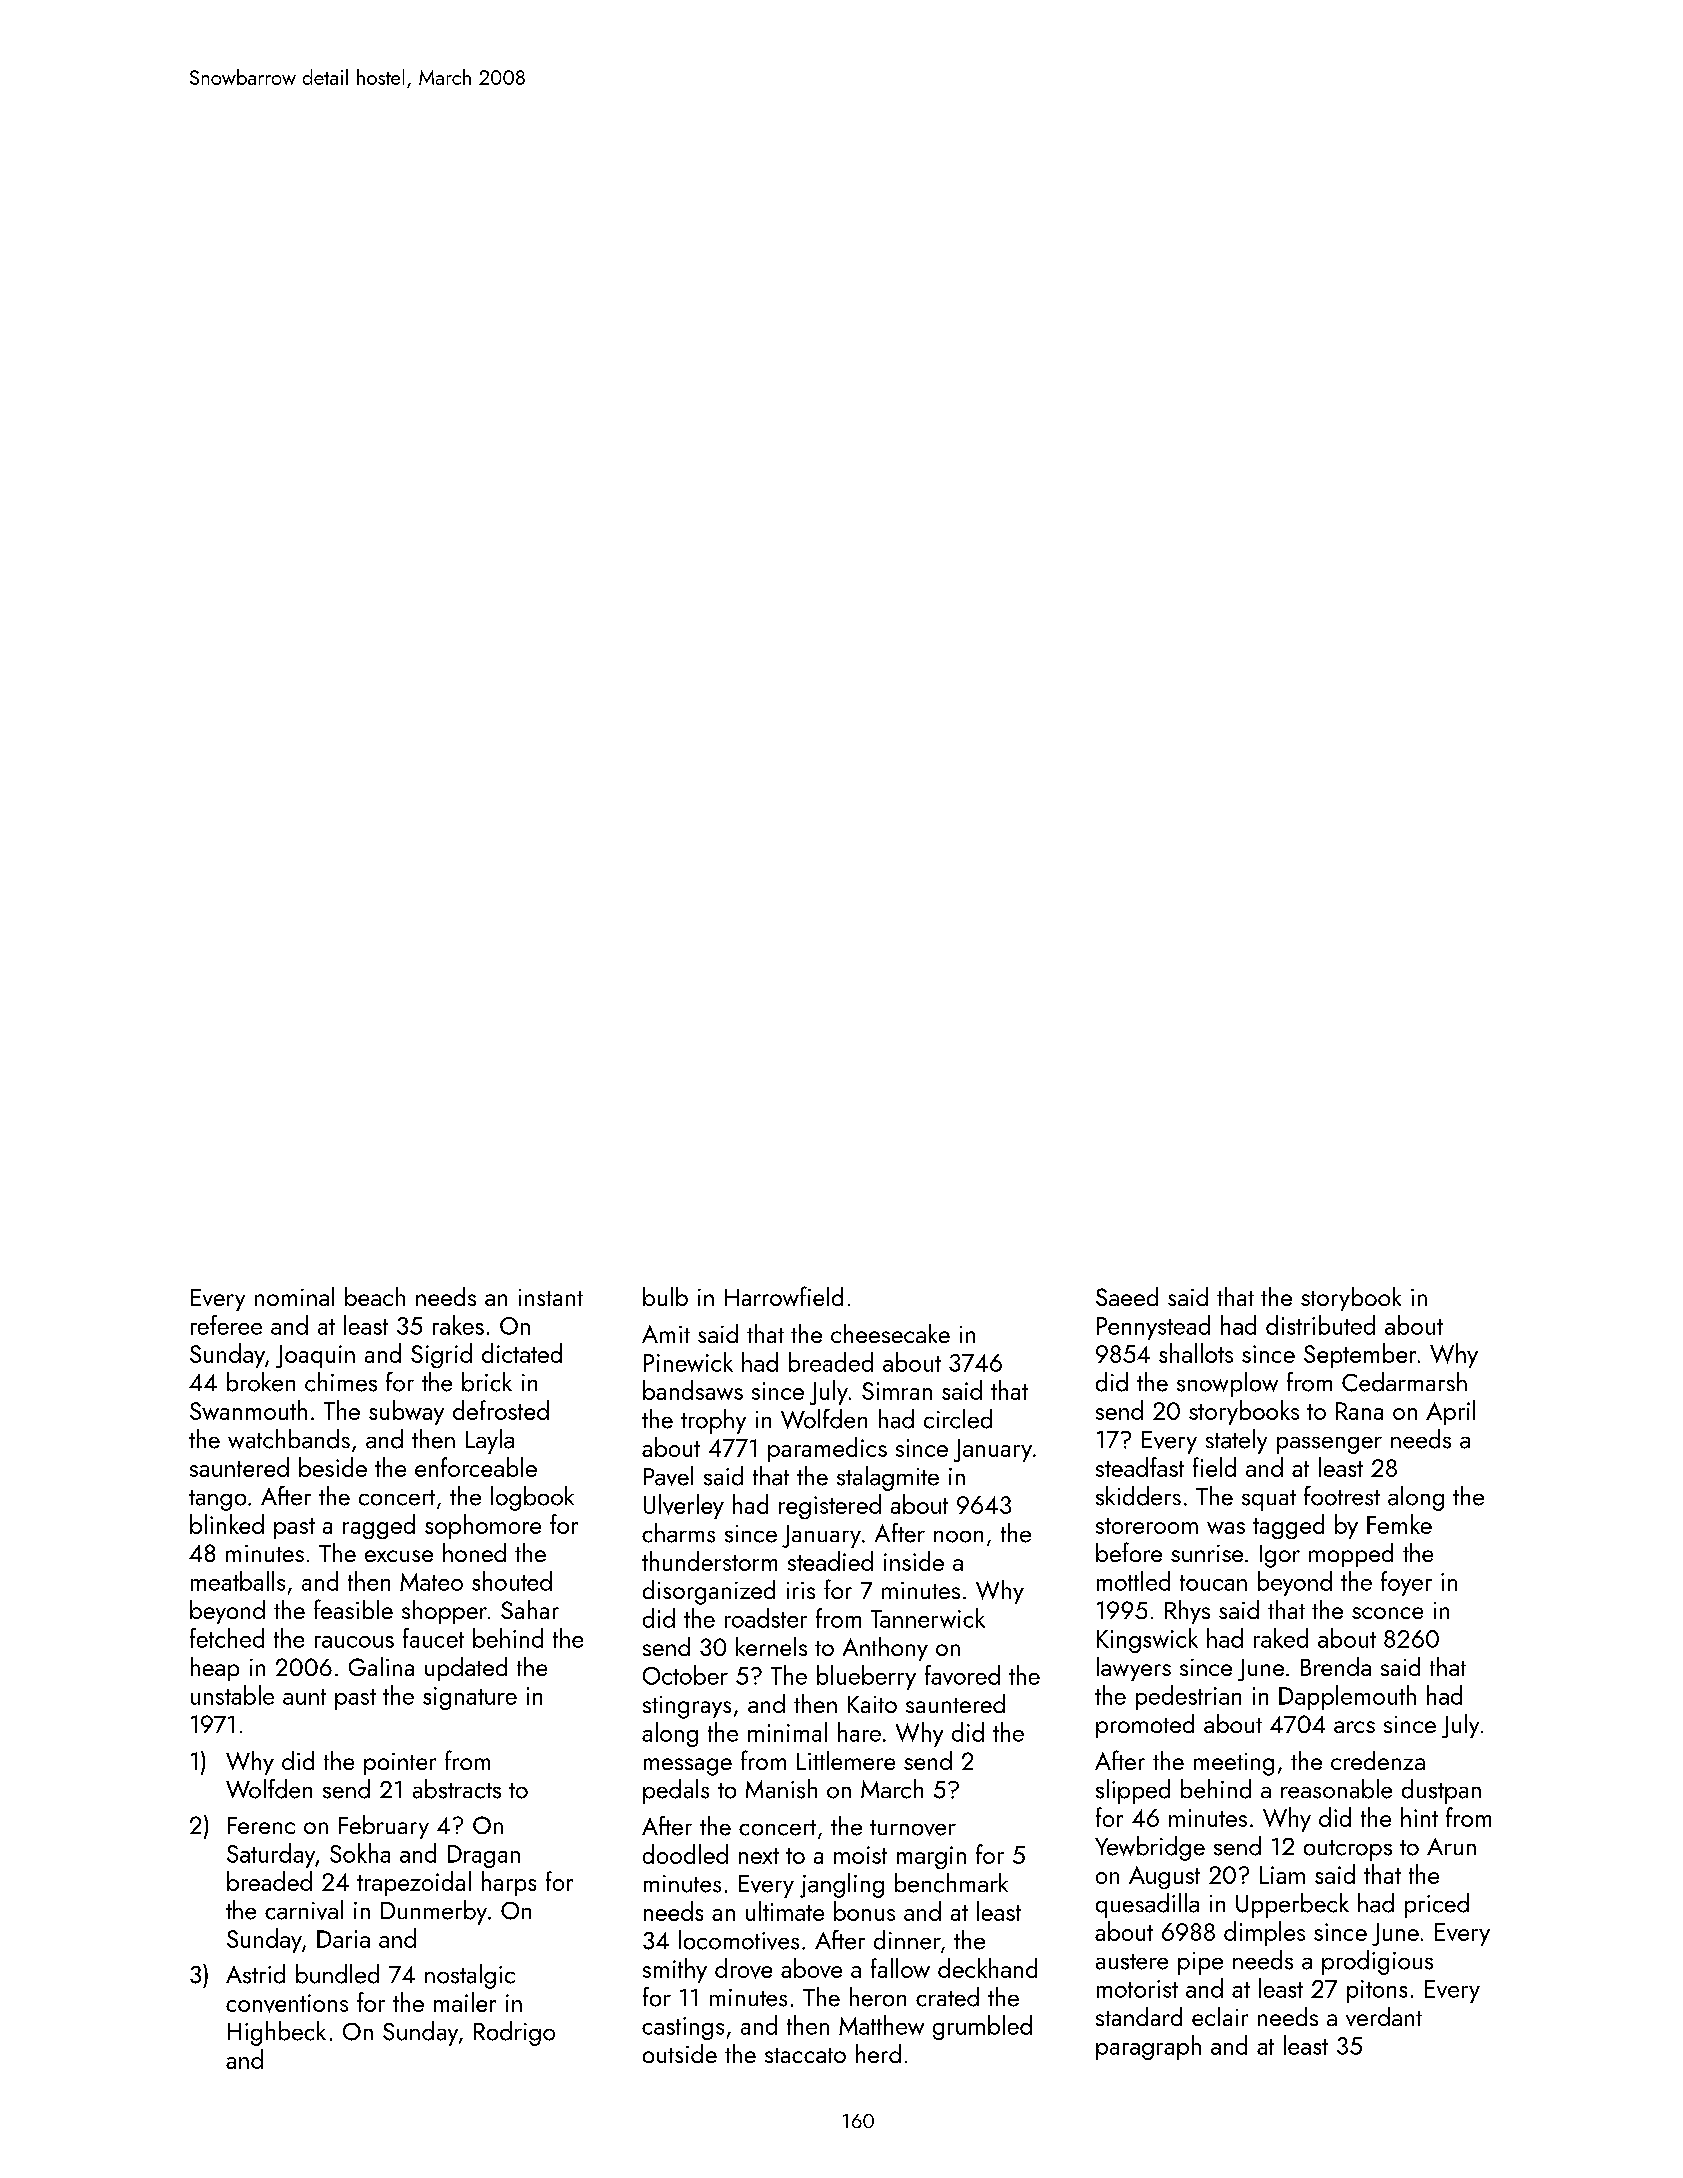  Describe the element at coordinates (665, 1296) in the document. I see `bulb` at that location.
